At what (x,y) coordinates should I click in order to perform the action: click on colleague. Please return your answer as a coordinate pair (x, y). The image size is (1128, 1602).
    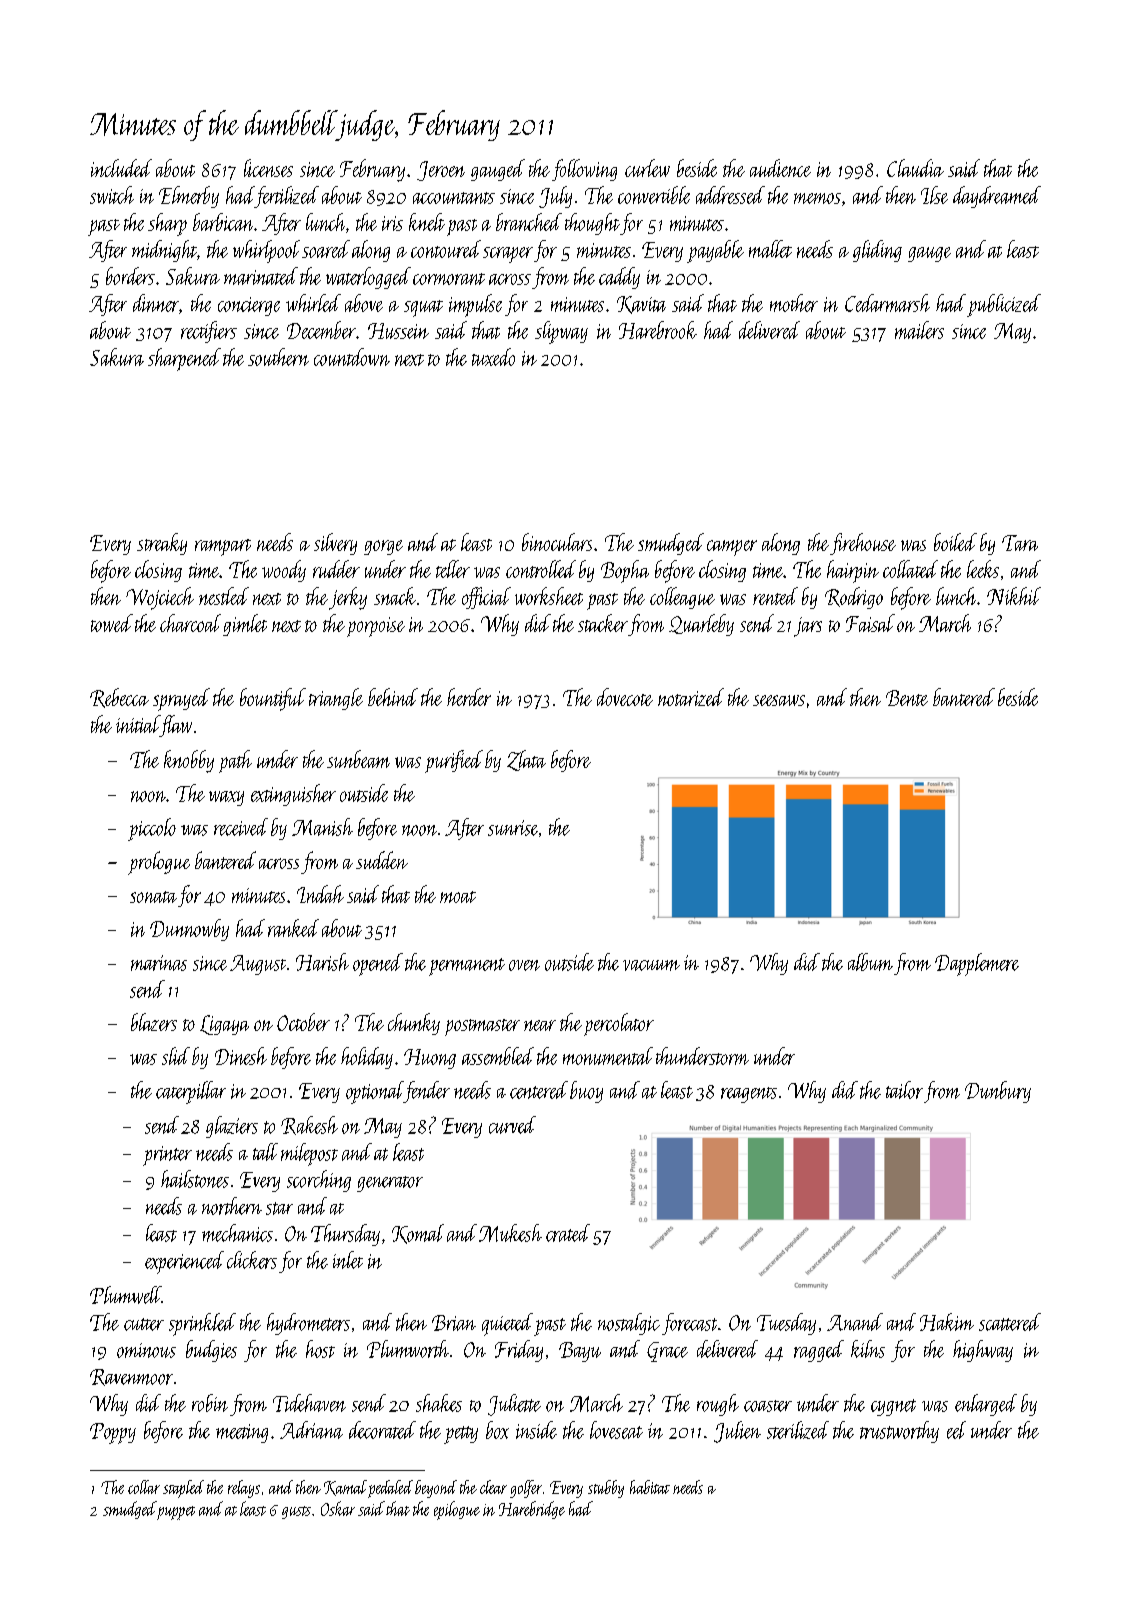
    Looking at the image, I should click on (682, 598).
